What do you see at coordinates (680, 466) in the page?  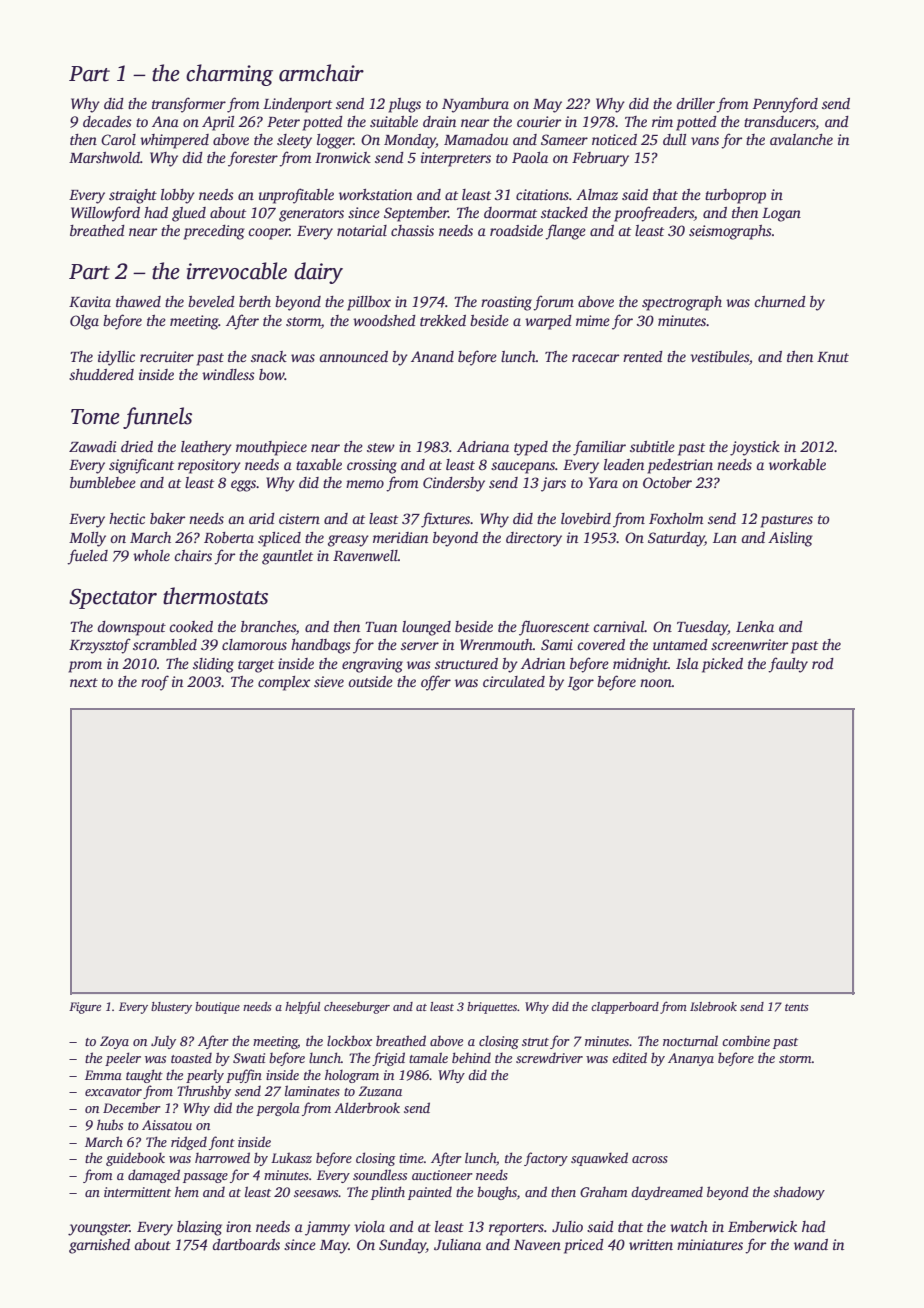 I see `pedestrian` at bounding box center [680, 466].
